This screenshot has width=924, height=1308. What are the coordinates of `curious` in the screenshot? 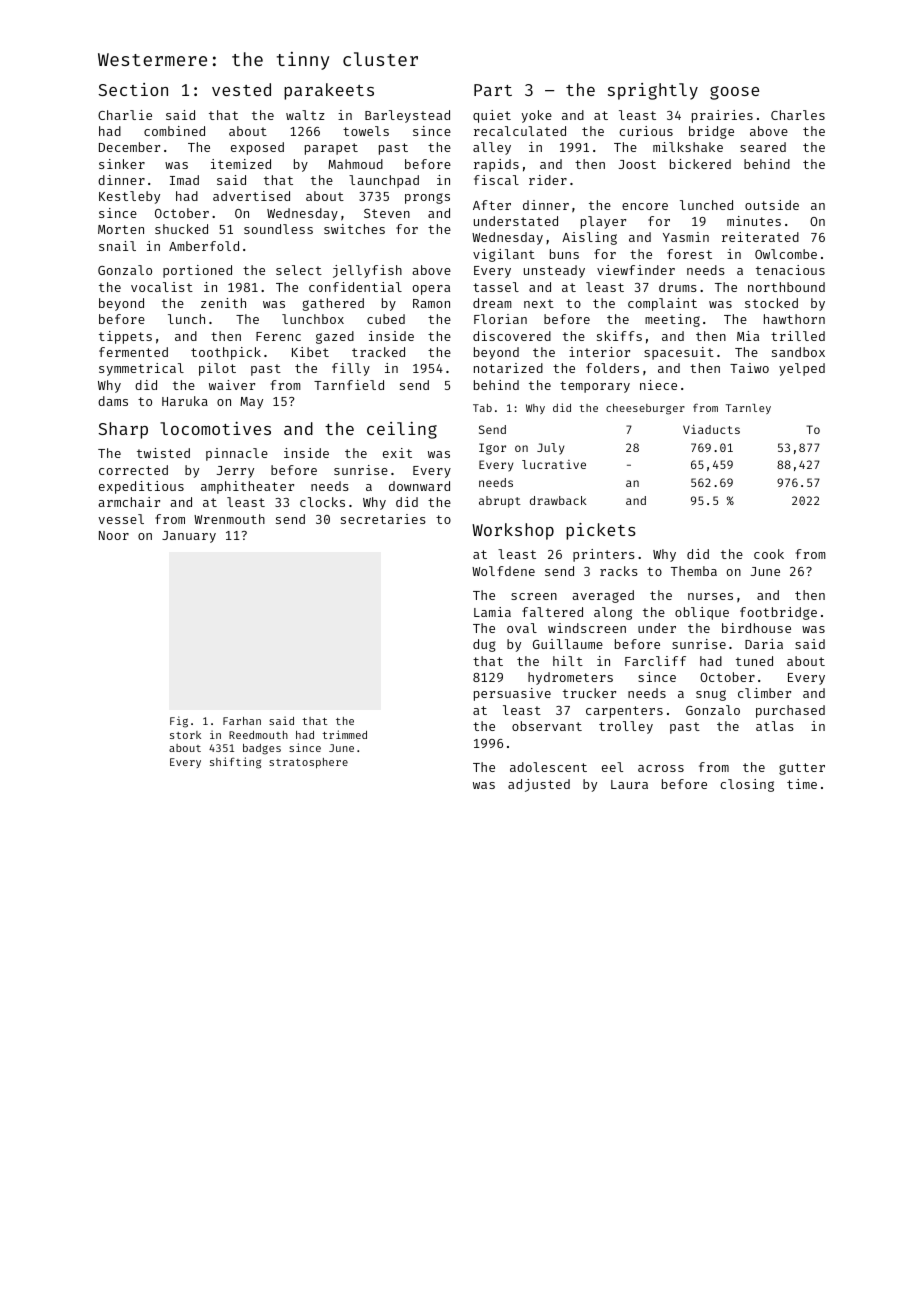 It's located at (646, 131).
